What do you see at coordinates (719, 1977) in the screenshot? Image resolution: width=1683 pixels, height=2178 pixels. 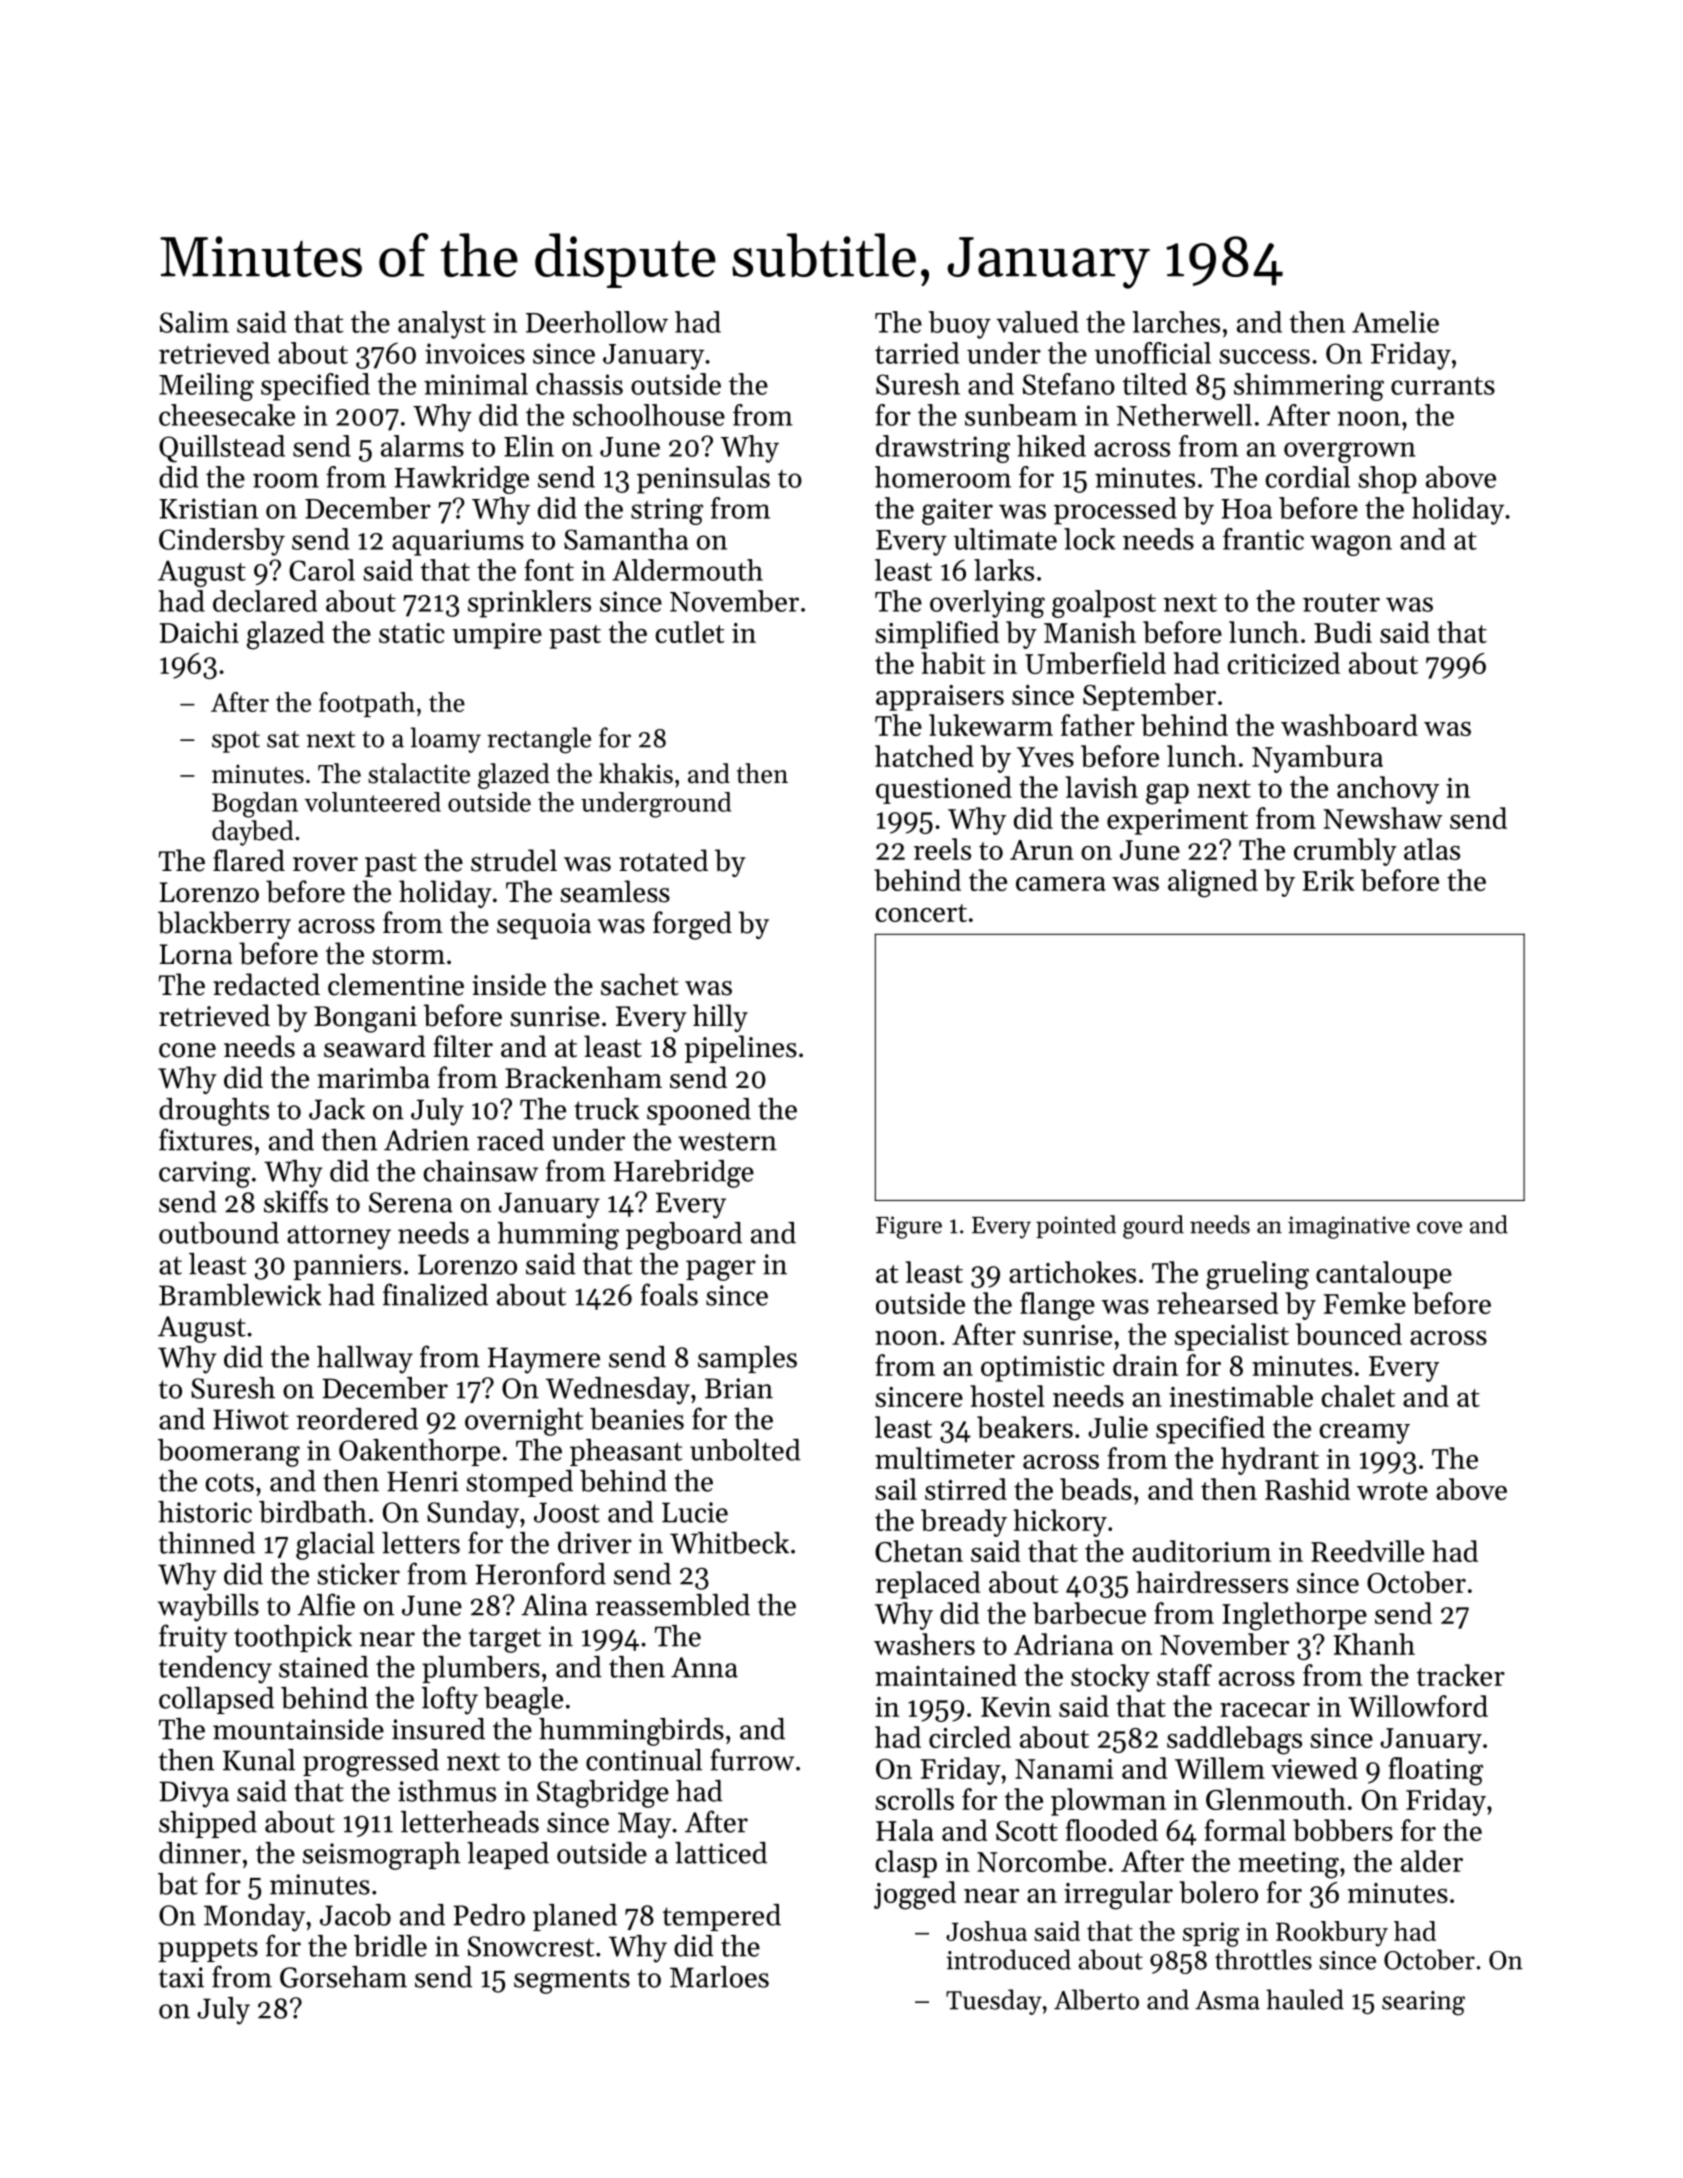 I see `Marloes` at bounding box center [719, 1977].
